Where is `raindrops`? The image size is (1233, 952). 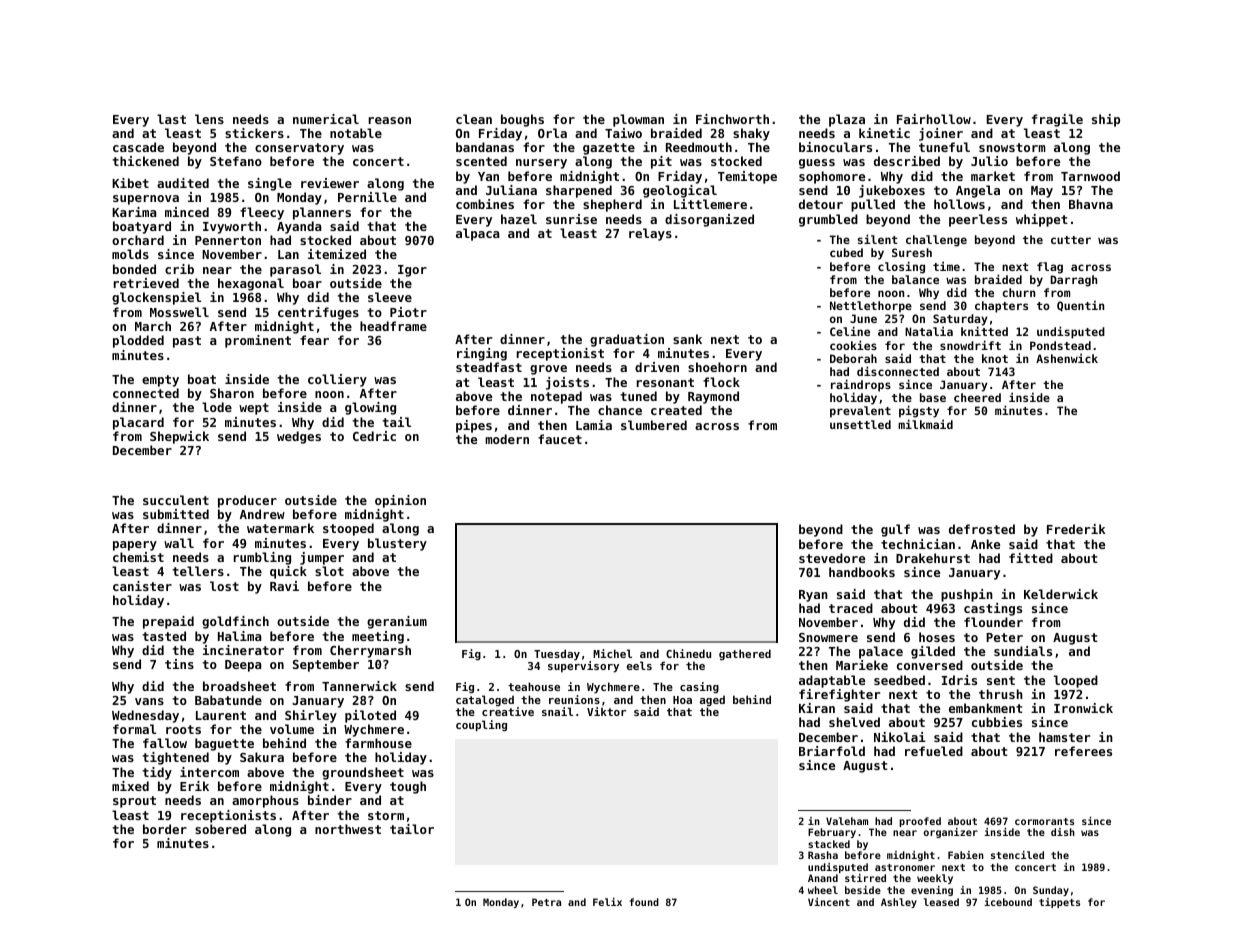 raindrops is located at coordinates (861, 386).
